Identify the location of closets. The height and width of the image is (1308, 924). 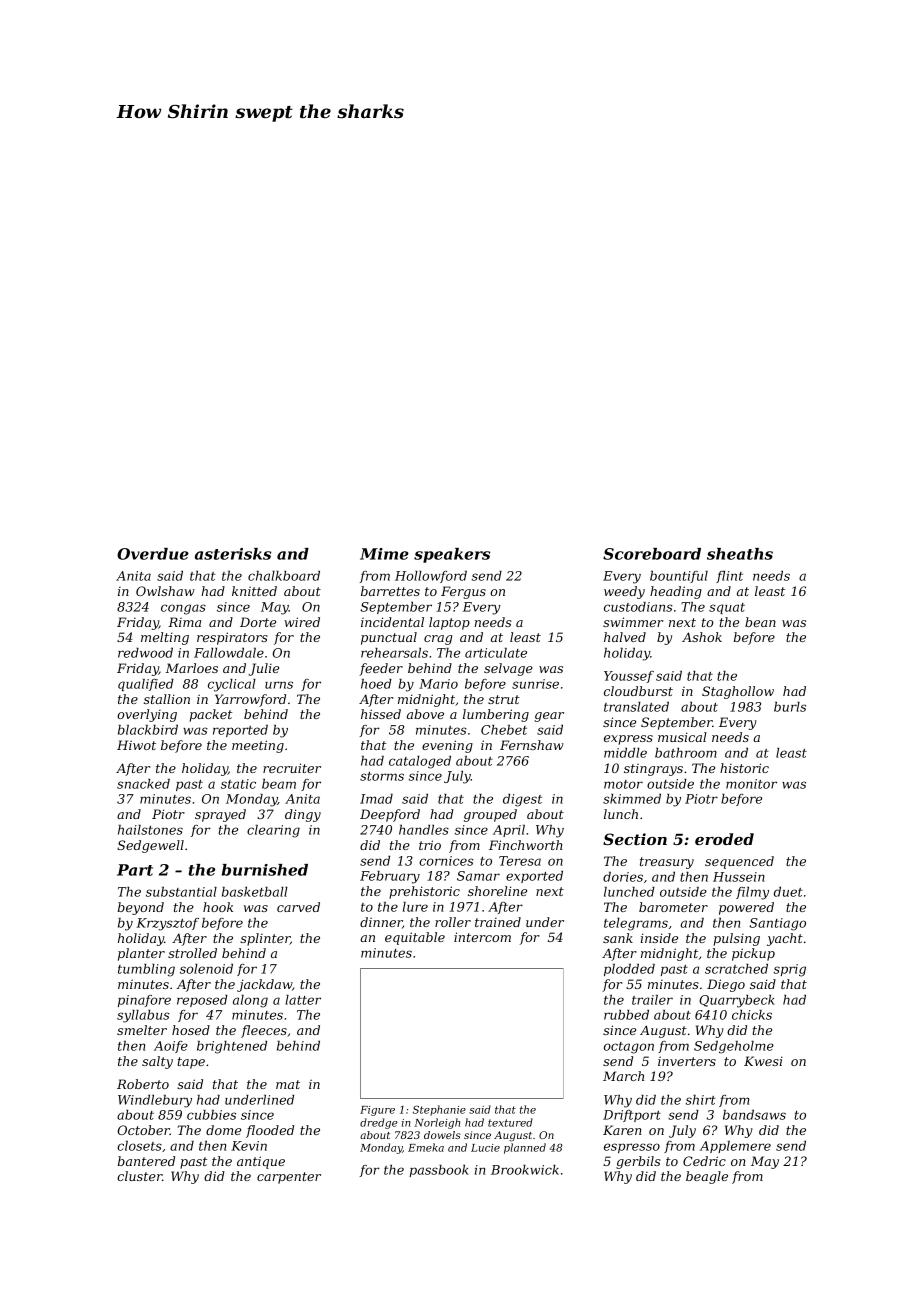
(139, 1146).
